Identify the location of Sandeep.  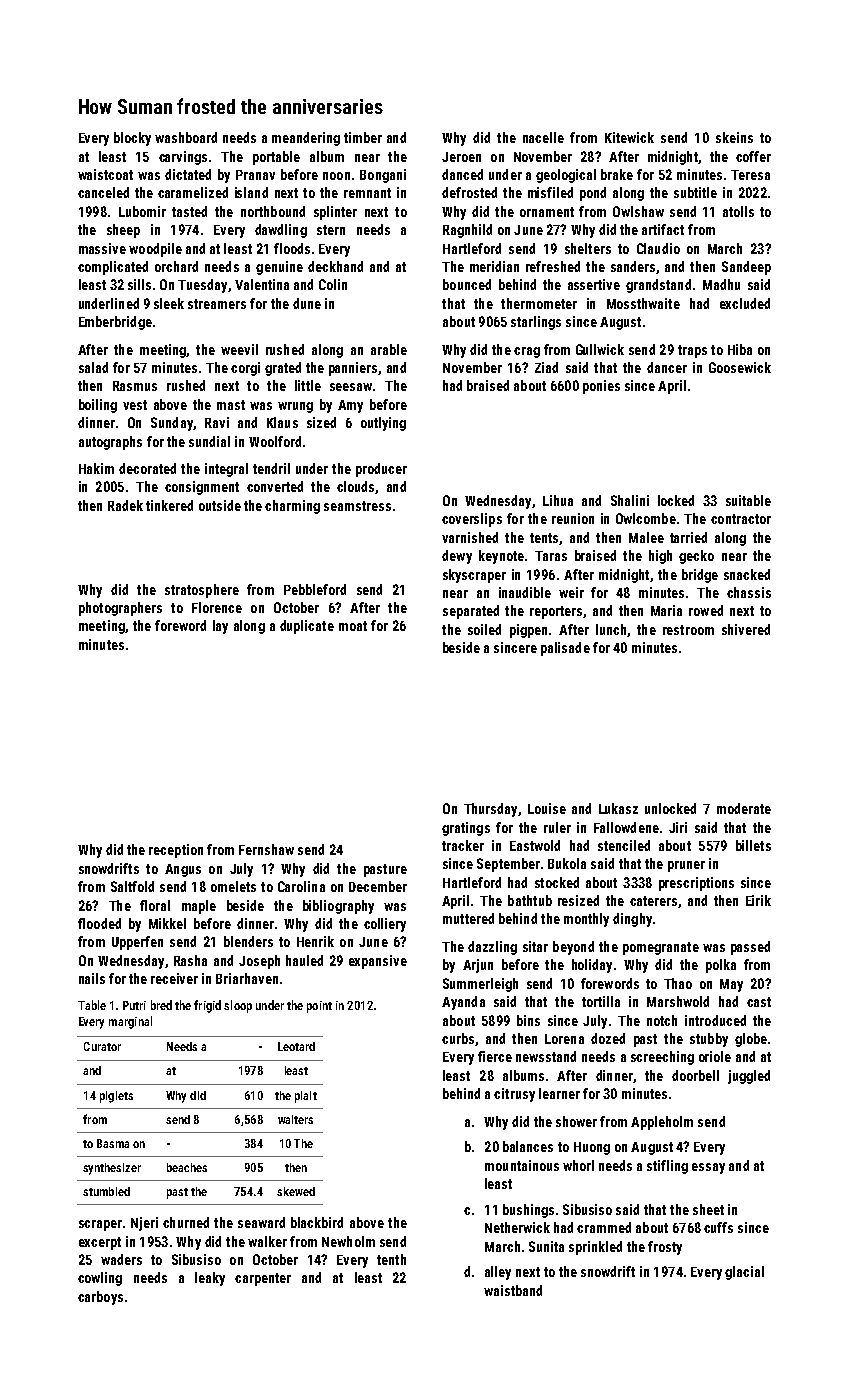
(746, 268).
